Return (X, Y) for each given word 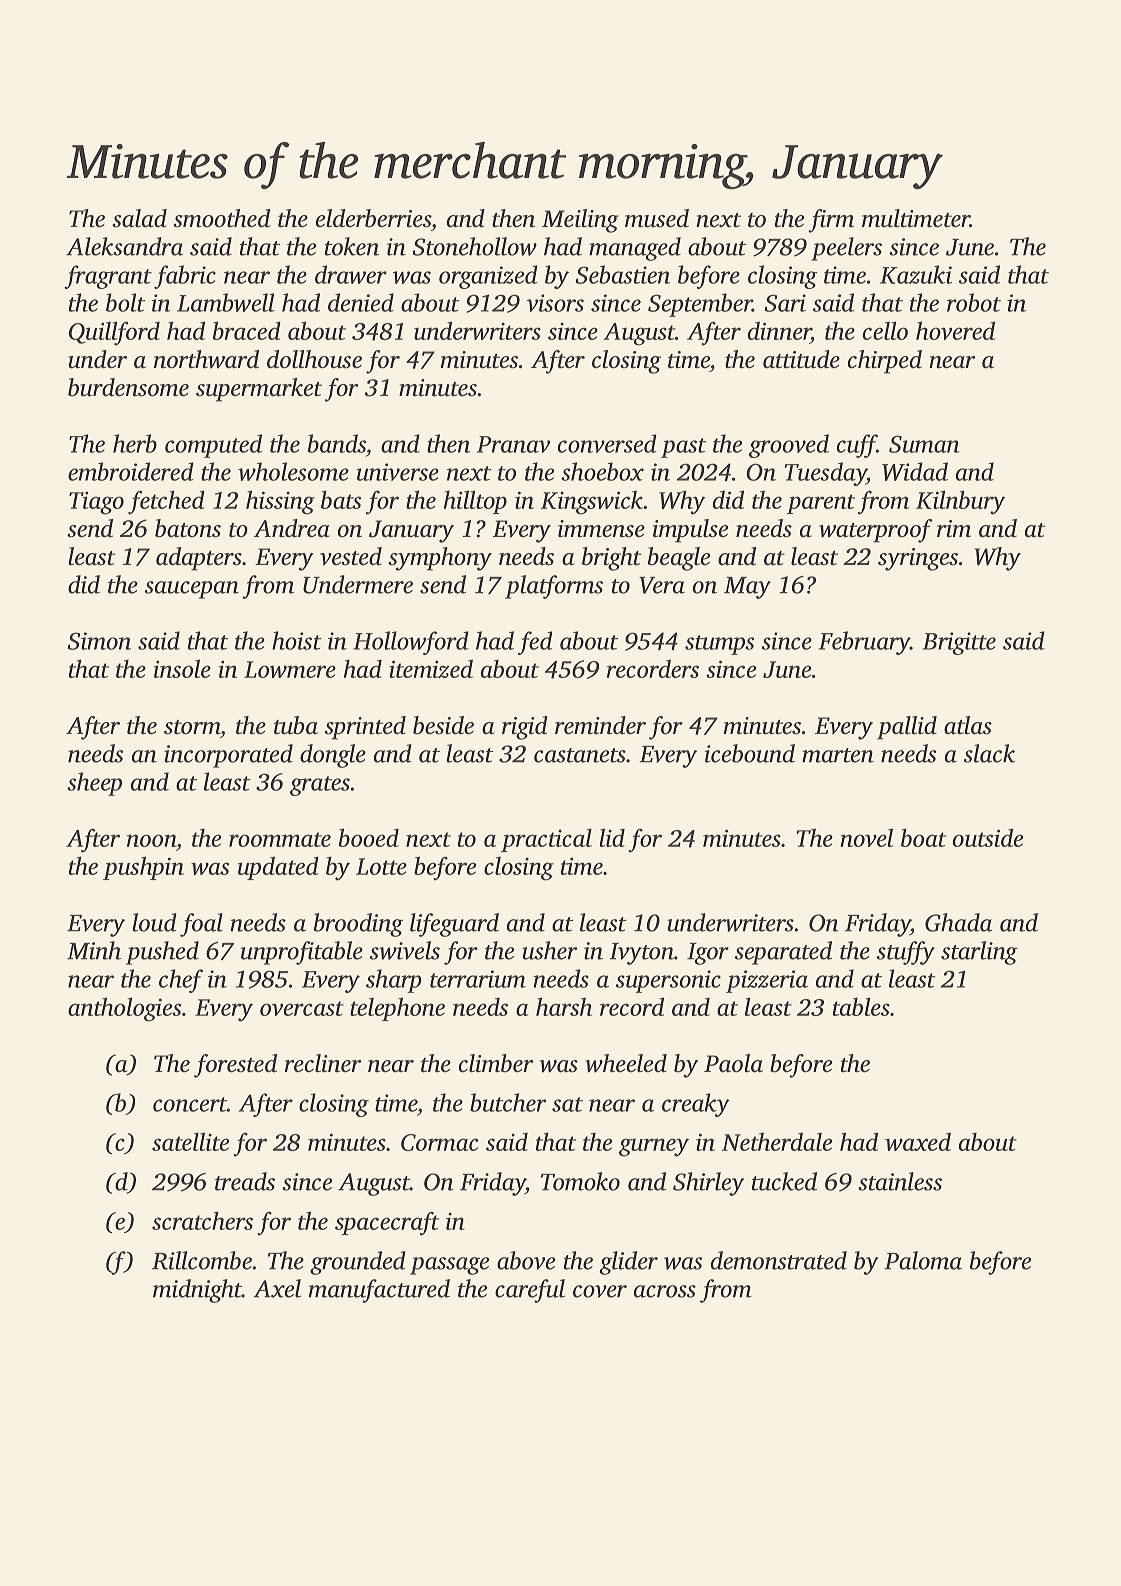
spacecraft (387, 1223)
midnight (197, 1291)
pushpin (143, 868)
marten (838, 755)
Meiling (580, 221)
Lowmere (290, 669)
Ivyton (641, 954)
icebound (750, 753)
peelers (846, 249)
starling (979, 953)
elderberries (373, 218)
